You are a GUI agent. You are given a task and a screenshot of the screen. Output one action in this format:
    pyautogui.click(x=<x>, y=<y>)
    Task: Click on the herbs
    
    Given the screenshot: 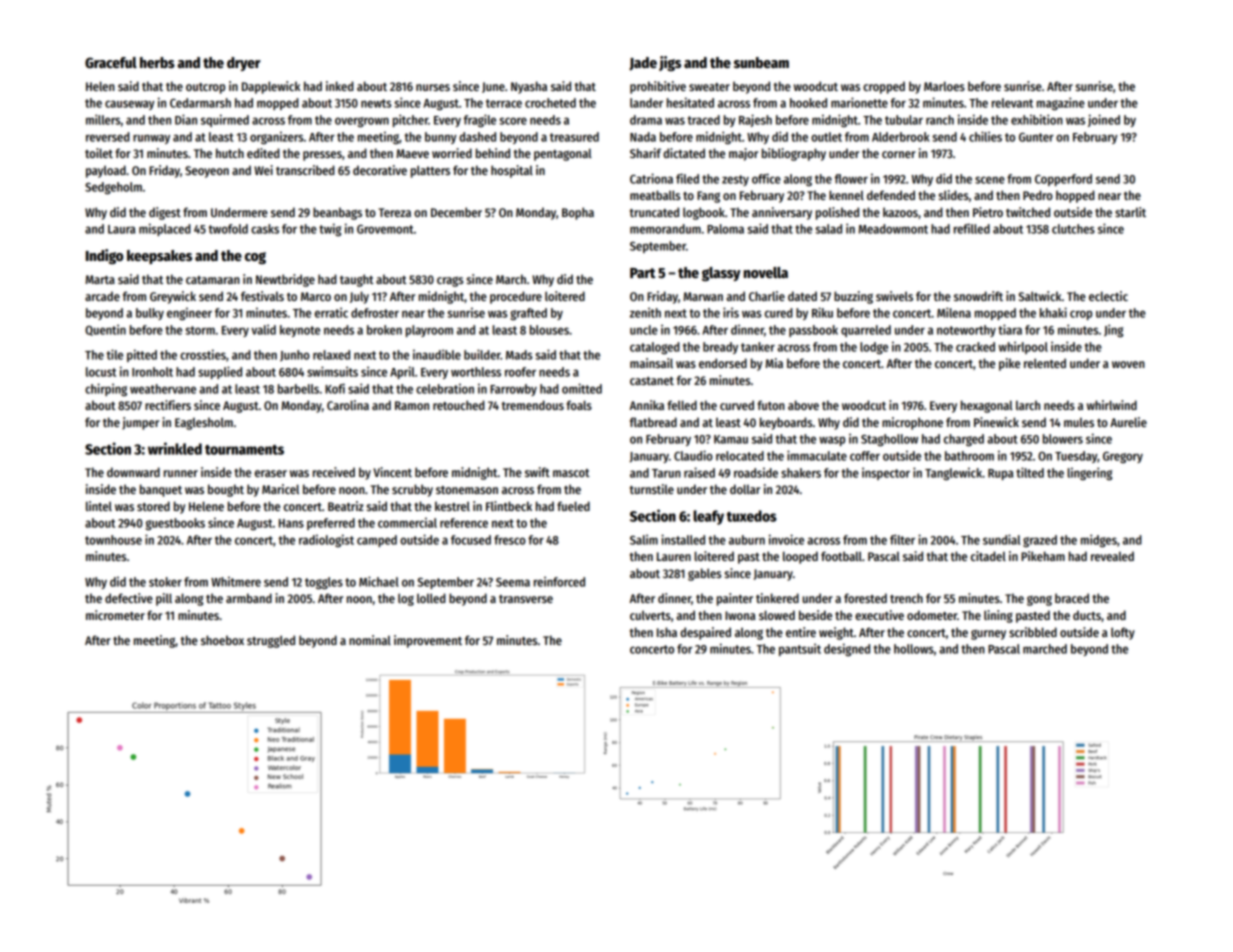 What is the action you would take?
    pyautogui.click(x=157, y=62)
